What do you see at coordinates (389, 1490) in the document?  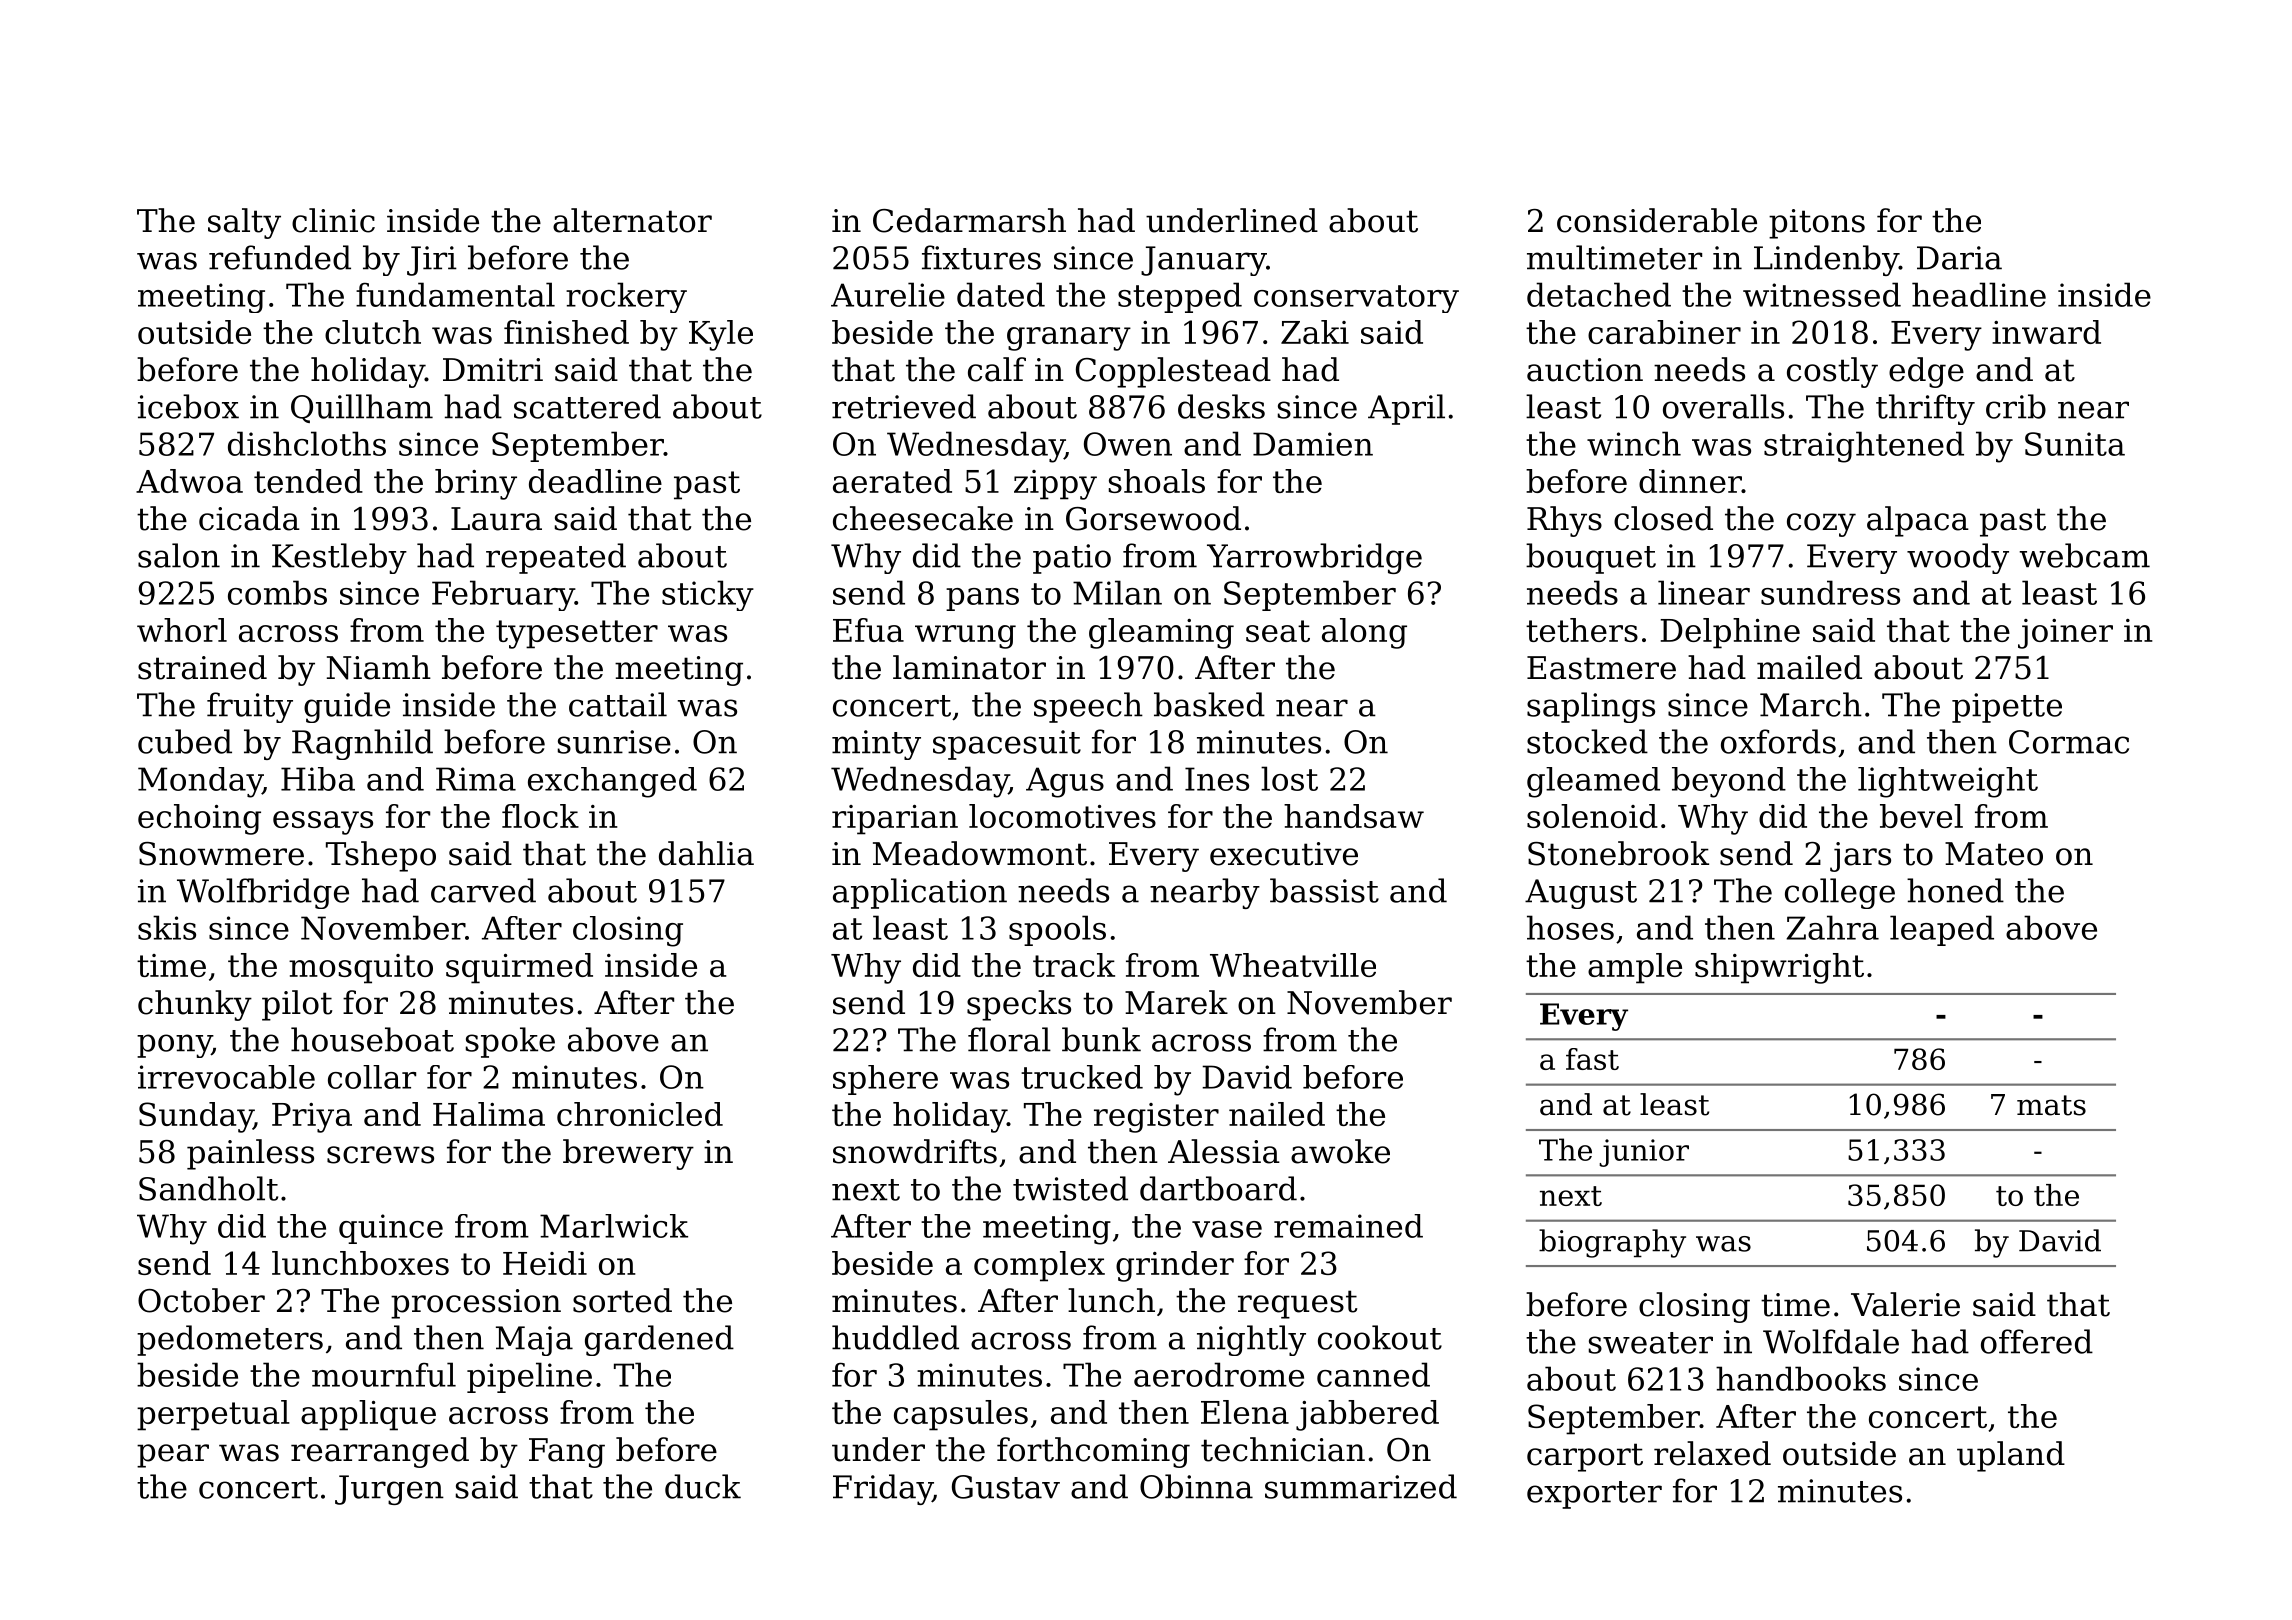 I see `Jurgen` at bounding box center [389, 1490].
